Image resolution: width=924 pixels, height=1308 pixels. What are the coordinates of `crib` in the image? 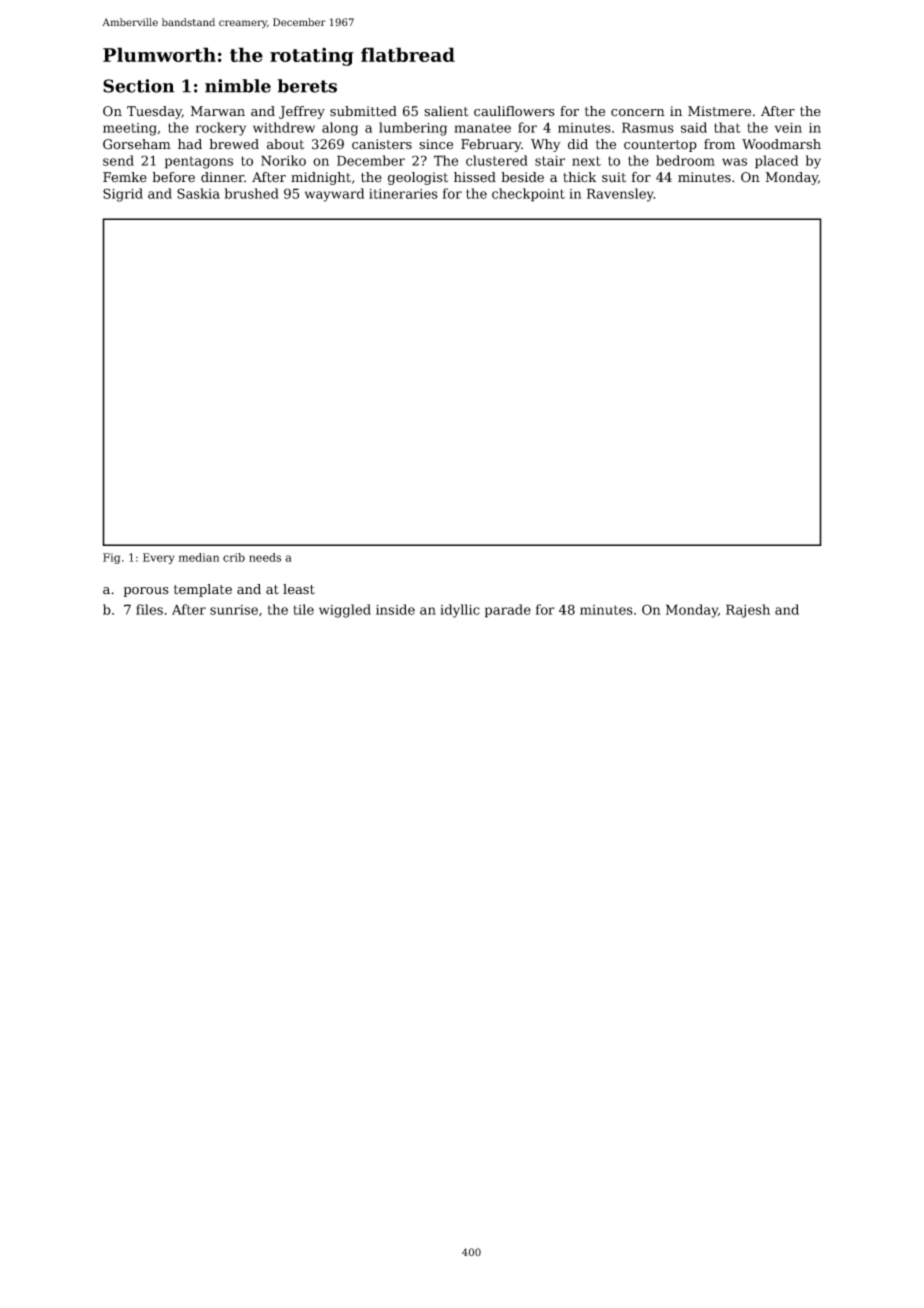 It's located at (234, 557).
